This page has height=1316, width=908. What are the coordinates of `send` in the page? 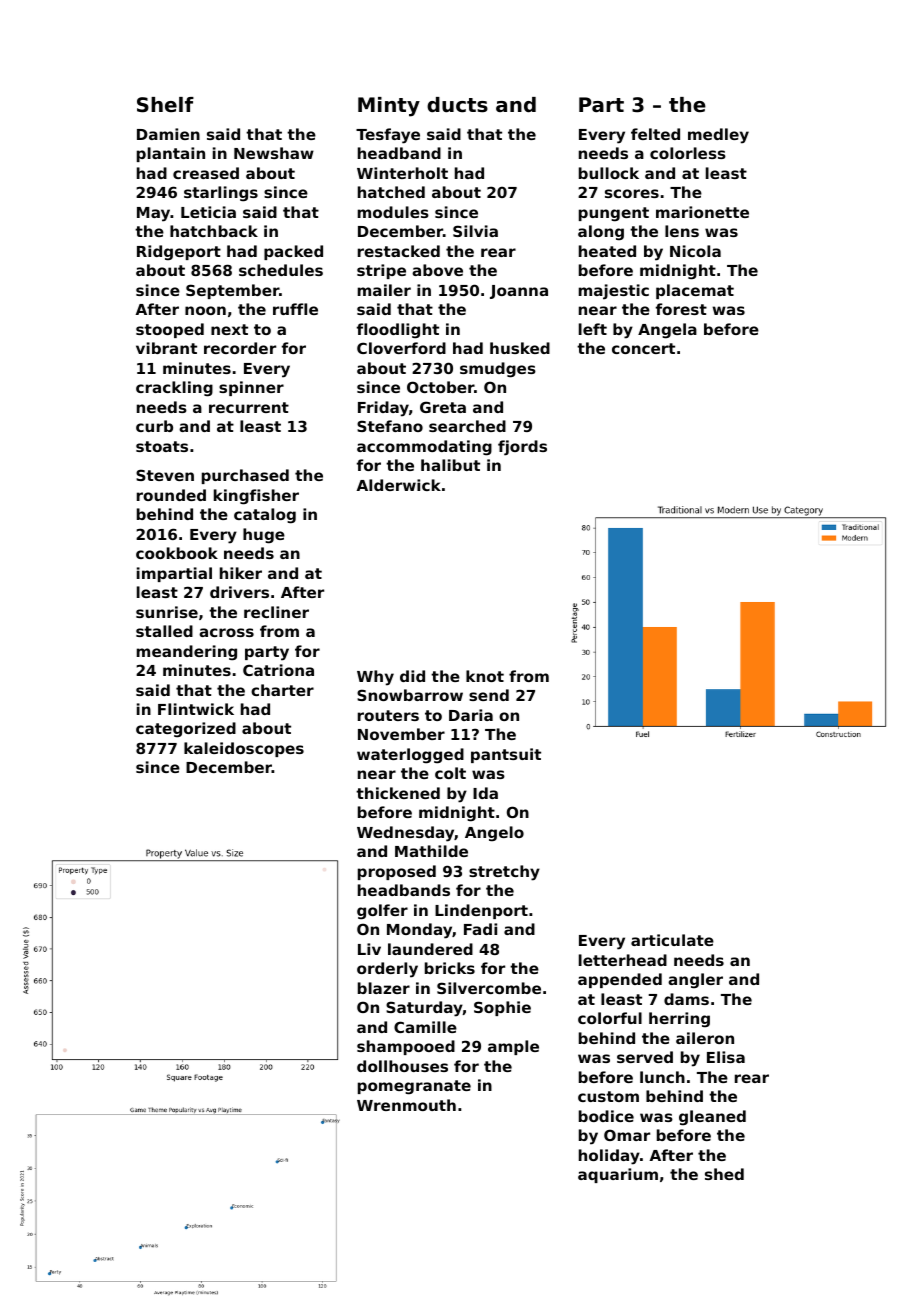 It's located at (489, 695).
